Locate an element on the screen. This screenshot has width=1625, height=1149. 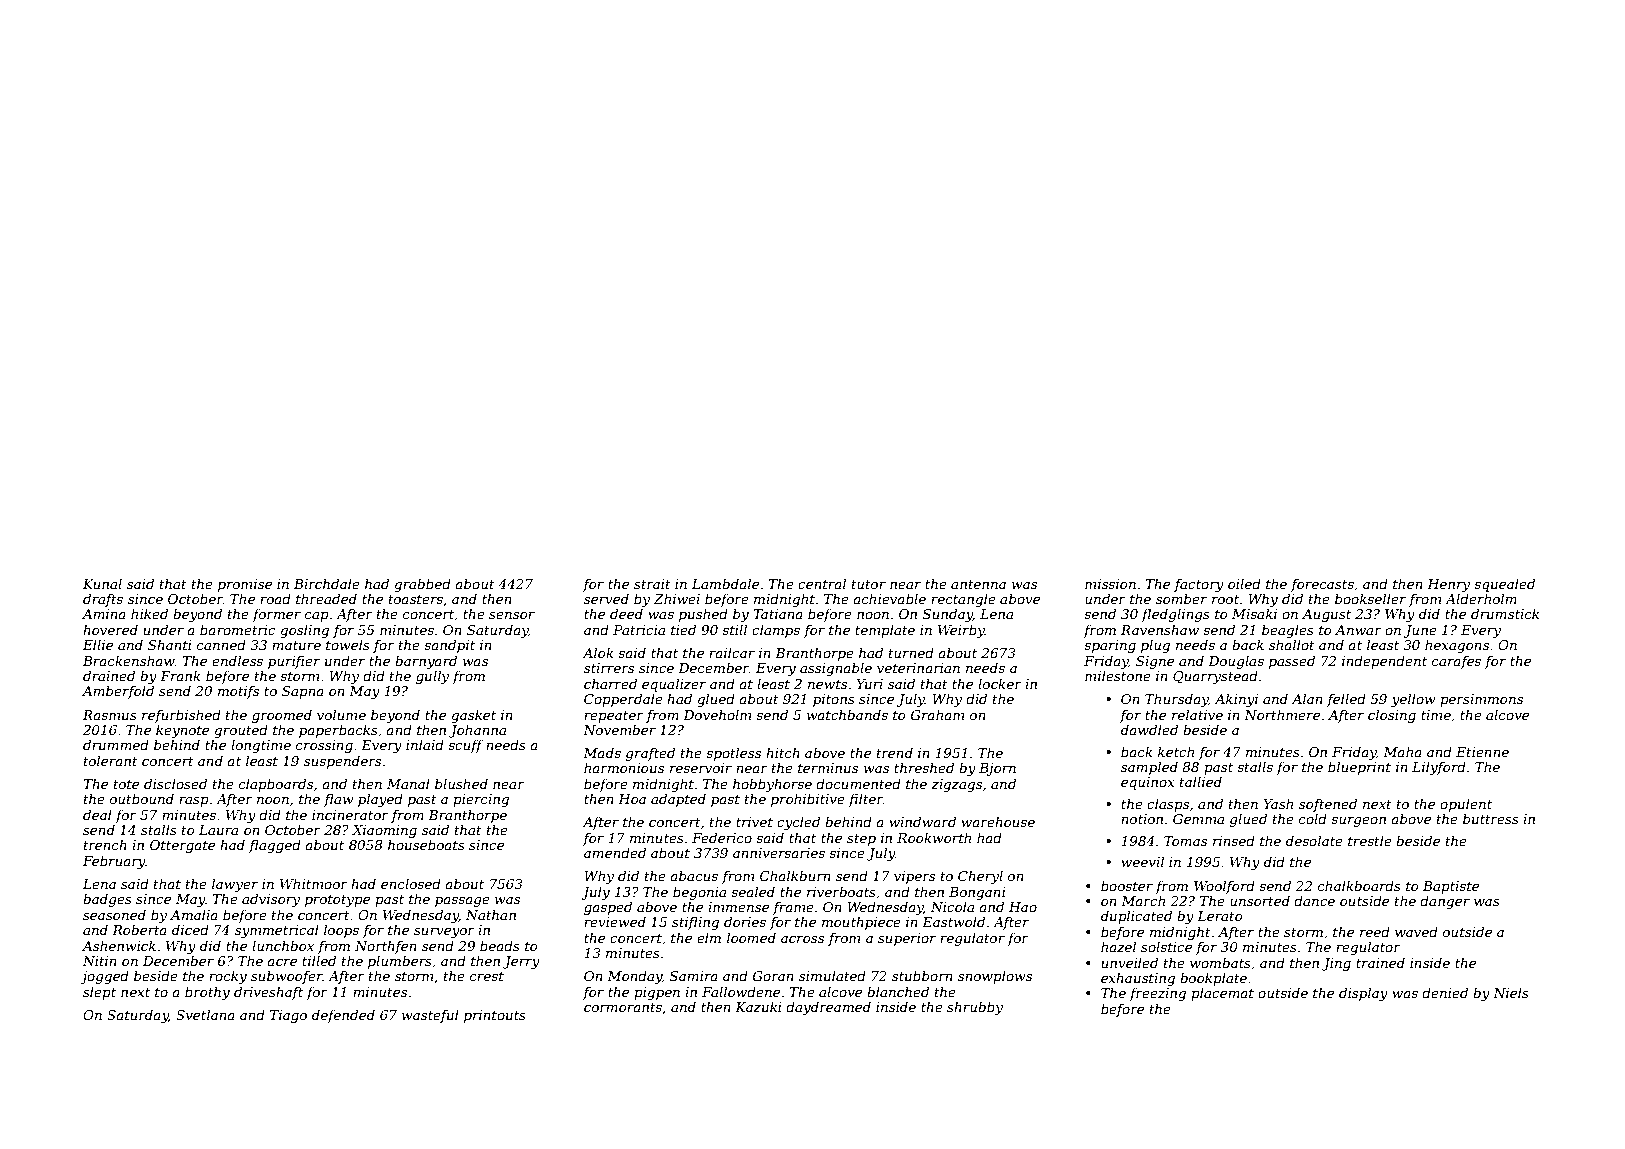
March is located at coordinates (1143, 900).
